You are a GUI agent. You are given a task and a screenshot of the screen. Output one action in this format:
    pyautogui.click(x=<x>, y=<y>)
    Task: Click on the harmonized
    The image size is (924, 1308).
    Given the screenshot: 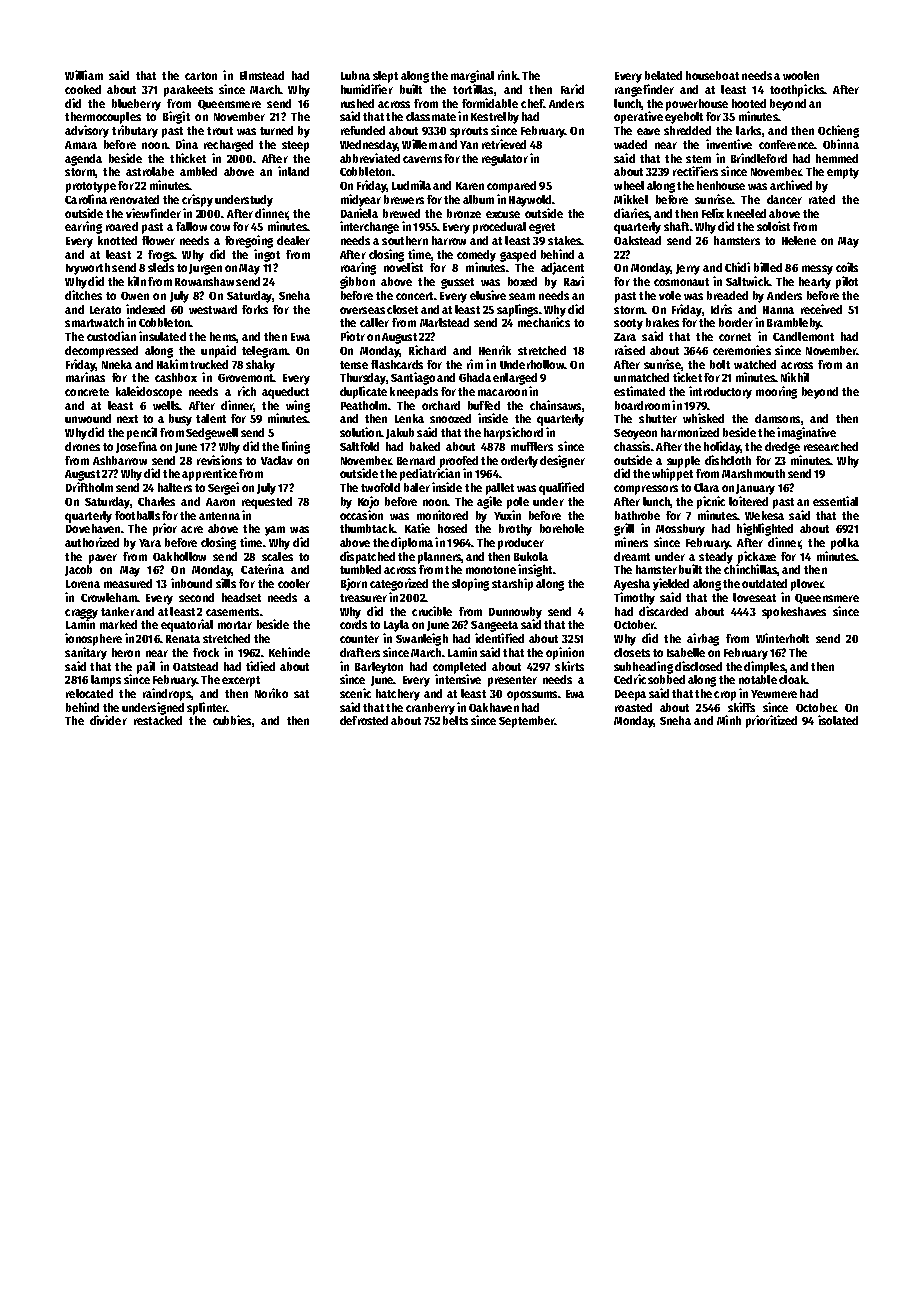 What is the action you would take?
    pyautogui.click(x=690, y=432)
